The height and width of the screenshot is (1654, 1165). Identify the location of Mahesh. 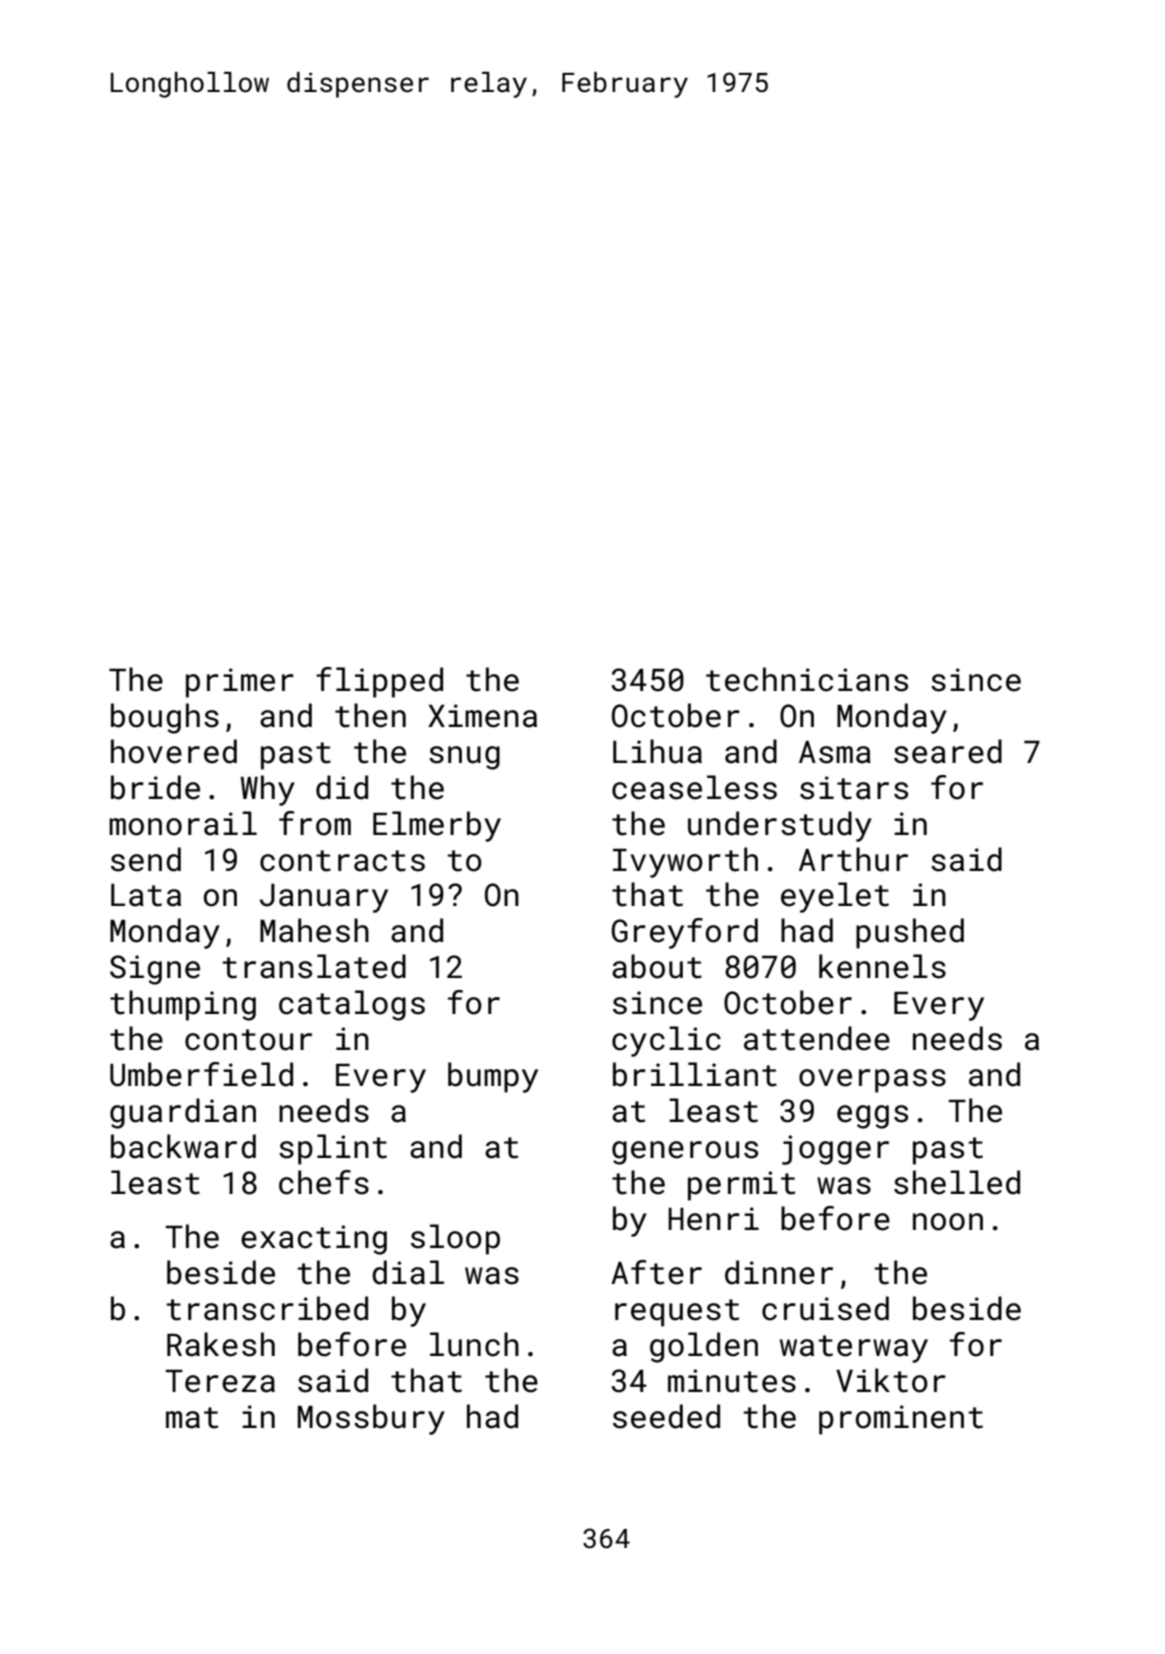
(314, 930).
